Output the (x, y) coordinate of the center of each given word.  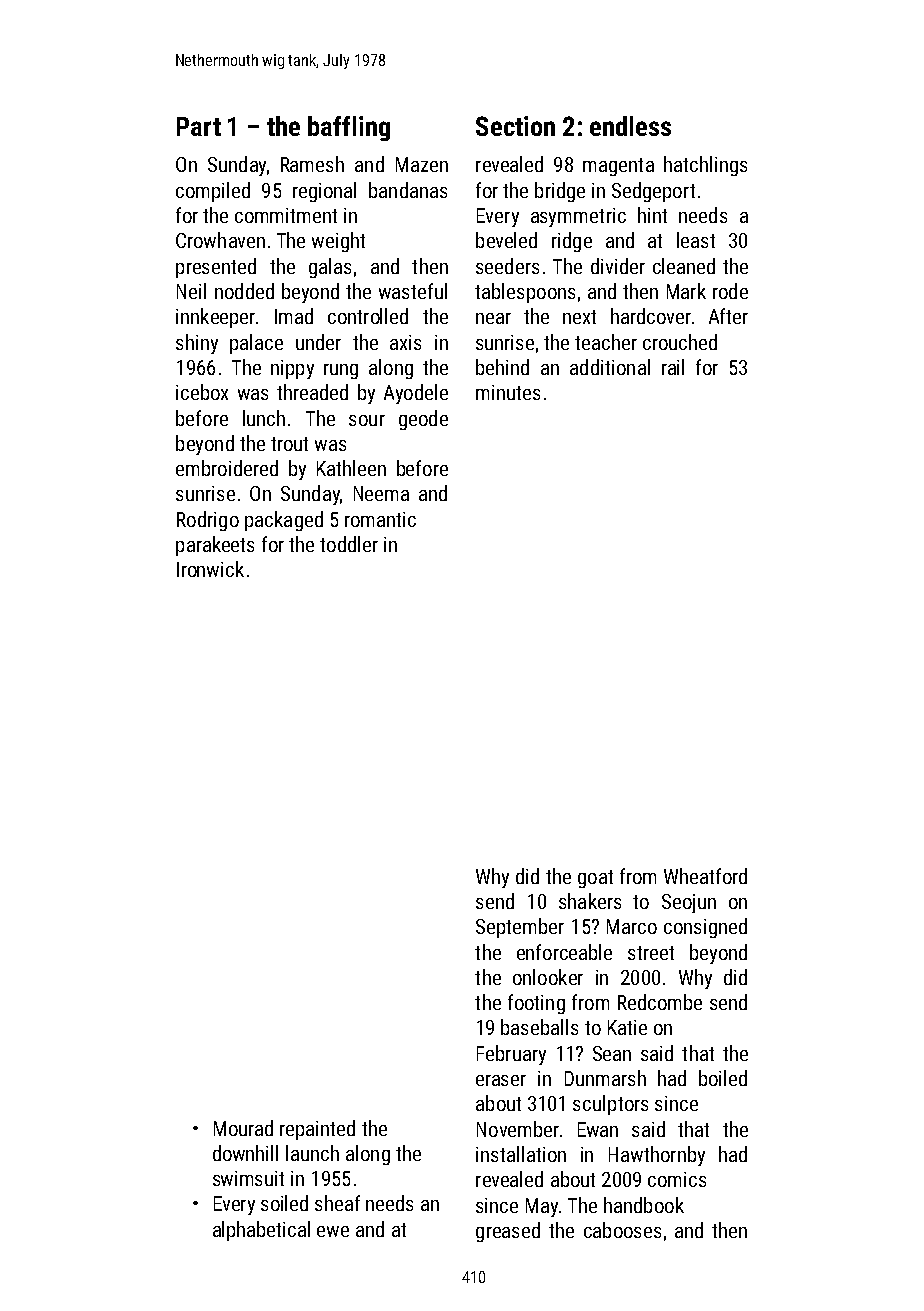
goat (595, 879)
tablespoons (525, 293)
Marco (632, 926)
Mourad (243, 1128)
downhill (245, 1153)
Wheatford (705, 876)
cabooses (622, 1230)
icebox (202, 392)
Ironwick (210, 569)
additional (610, 367)
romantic (380, 519)
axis (405, 342)
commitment (286, 215)
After (728, 316)
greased (508, 1232)
